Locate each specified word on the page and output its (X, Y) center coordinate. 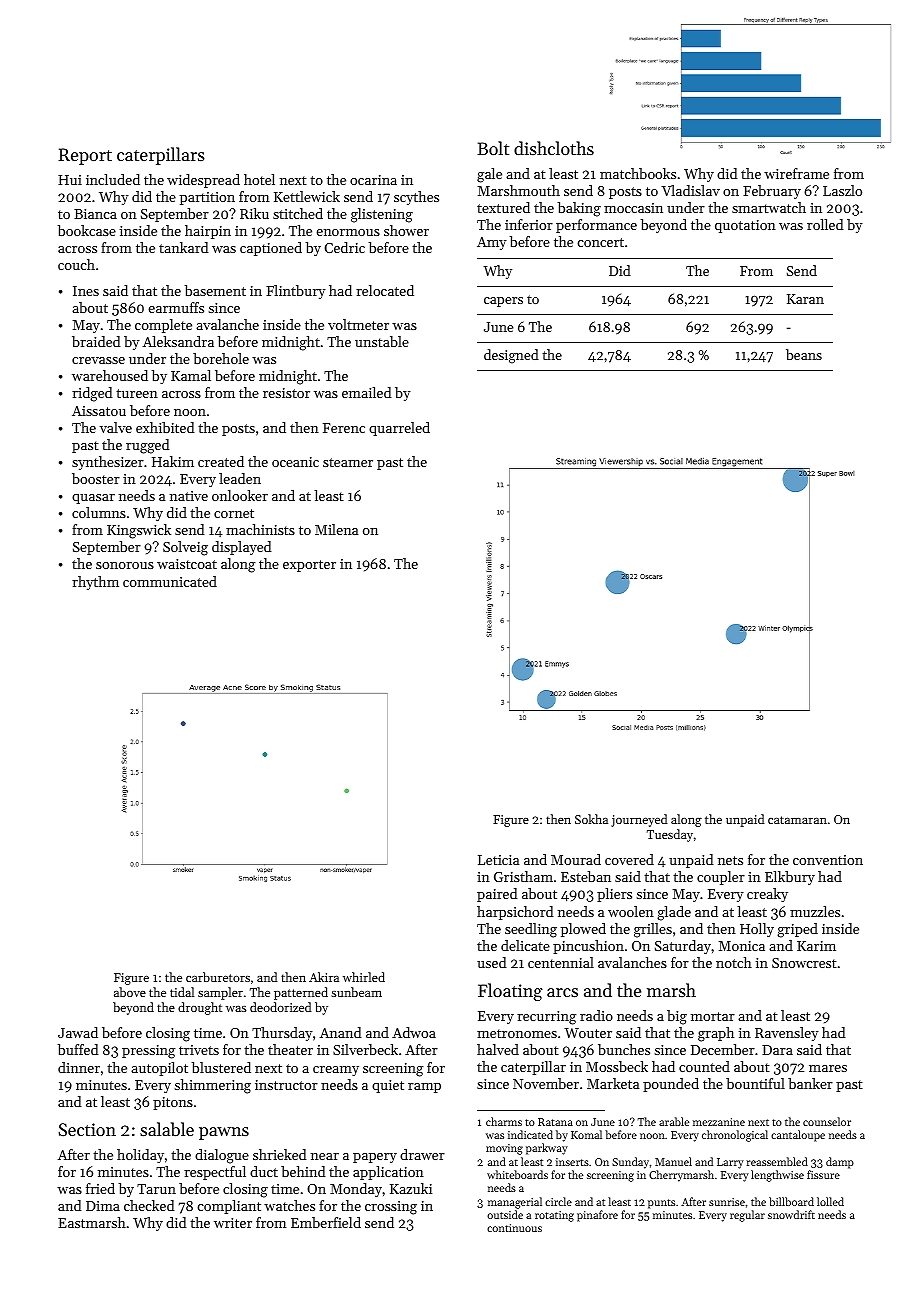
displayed (242, 548)
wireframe (796, 173)
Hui (70, 180)
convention (828, 860)
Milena (336, 529)
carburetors (218, 977)
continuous (514, 1228)
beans (804, 354)
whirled (364, 977)
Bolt (493, 148)
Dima (103, 1206)
